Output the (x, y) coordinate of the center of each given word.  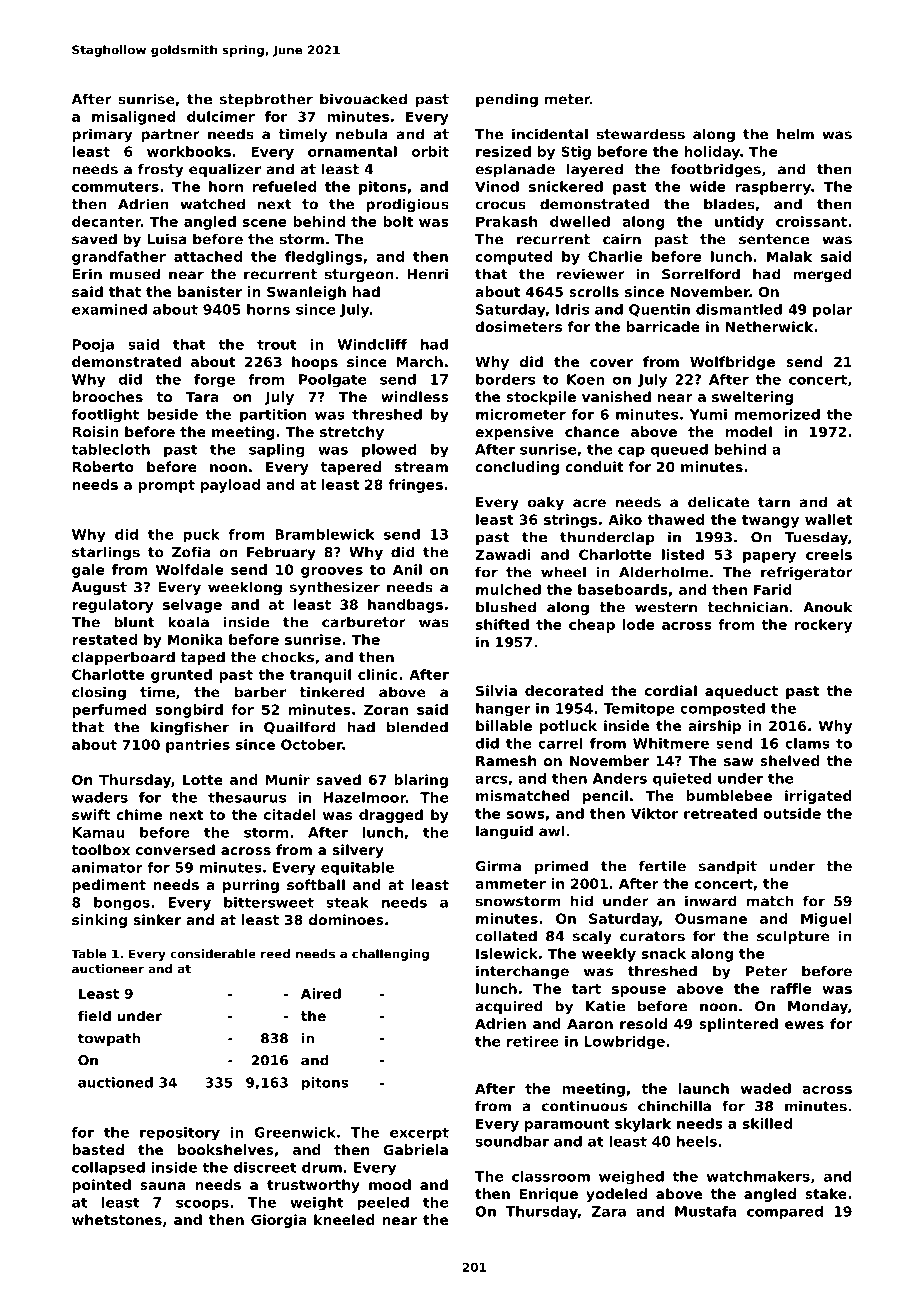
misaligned (134, 118)
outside (792, 813)
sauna (163, 1186)
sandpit (728, 867)
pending (507, 100)
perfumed (110, 711)
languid (504, 832)
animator (107, 867)
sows (526, 815)
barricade (663, 326)
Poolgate (332, 381)
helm (795, 134)
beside (172, 414)
